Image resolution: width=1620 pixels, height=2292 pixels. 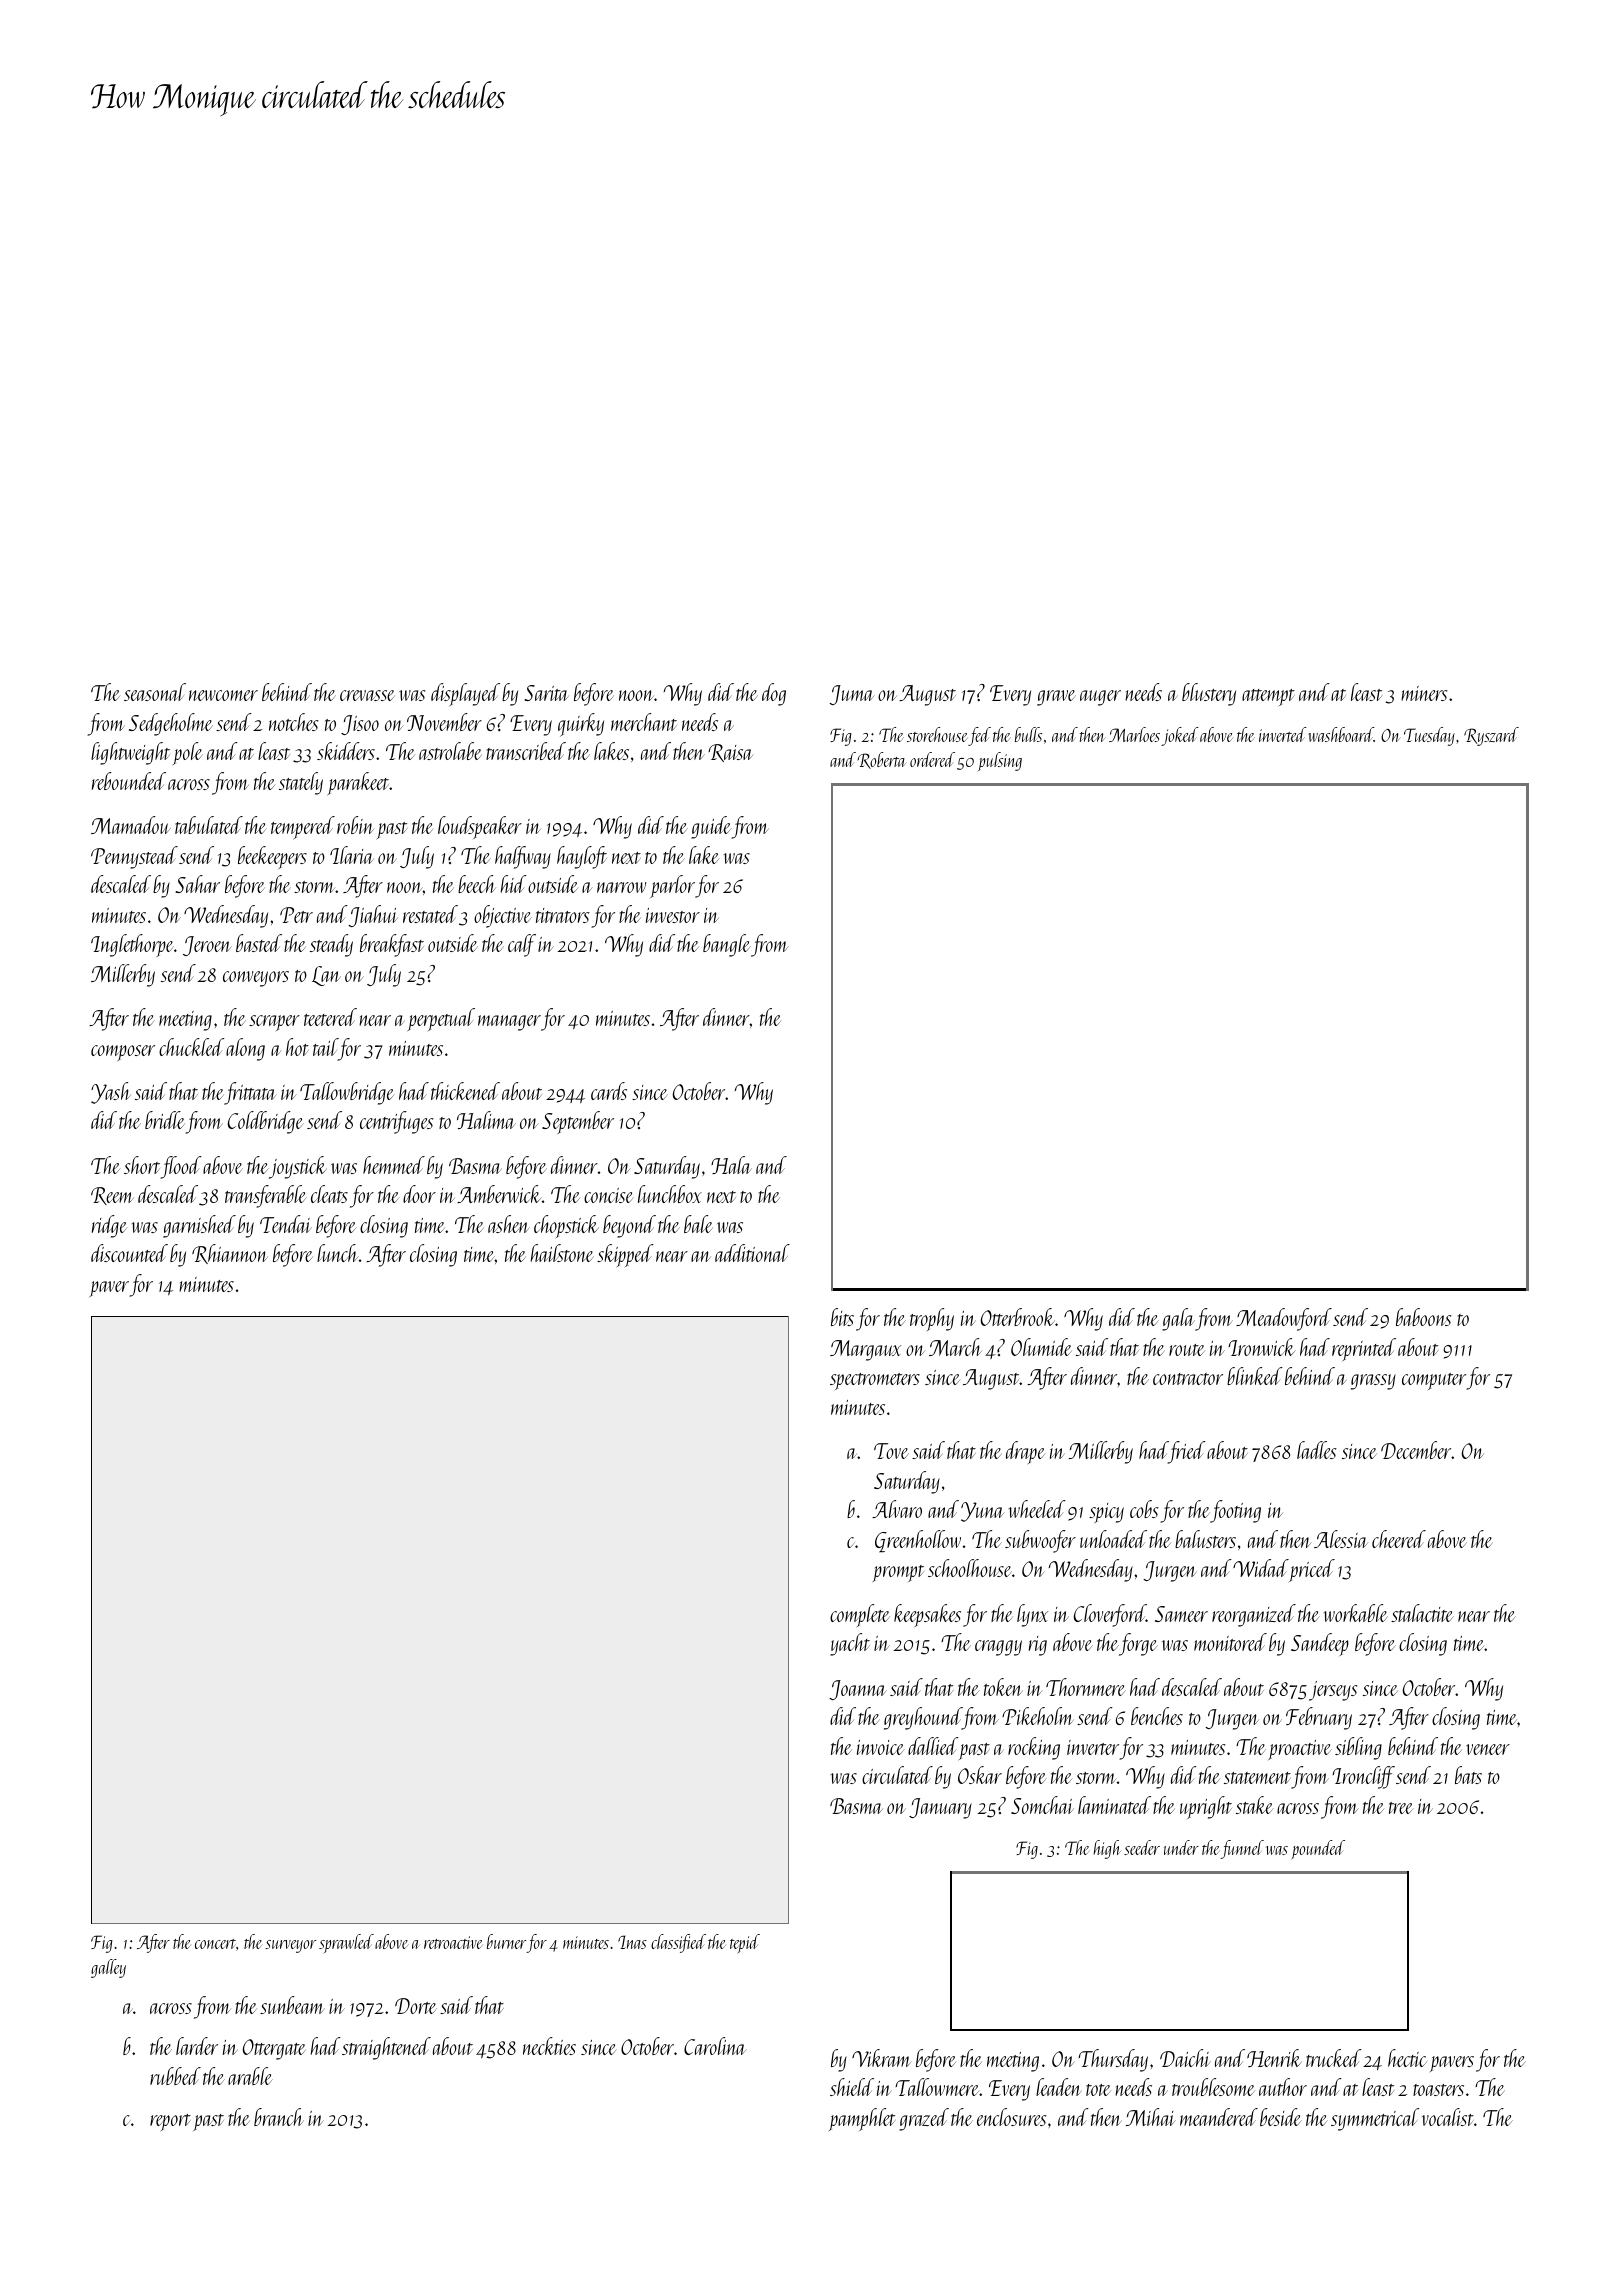 I want to click on baboons, so click(x=1424, y=1317).
